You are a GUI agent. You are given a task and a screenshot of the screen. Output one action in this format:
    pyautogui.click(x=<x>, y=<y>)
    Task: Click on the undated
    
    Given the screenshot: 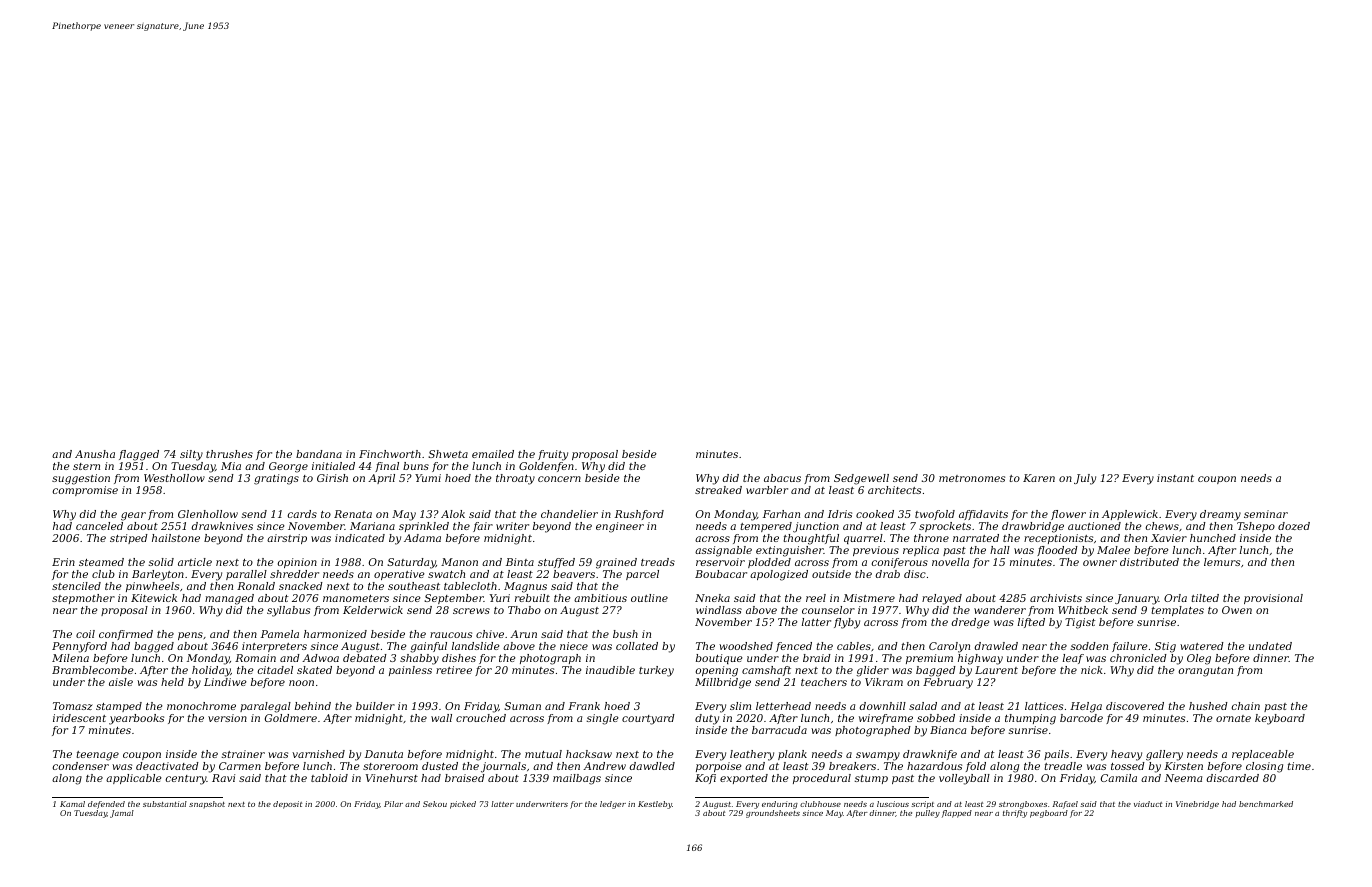 What is the action you would take?
    pyautogui.click(x=1270, y=646)
